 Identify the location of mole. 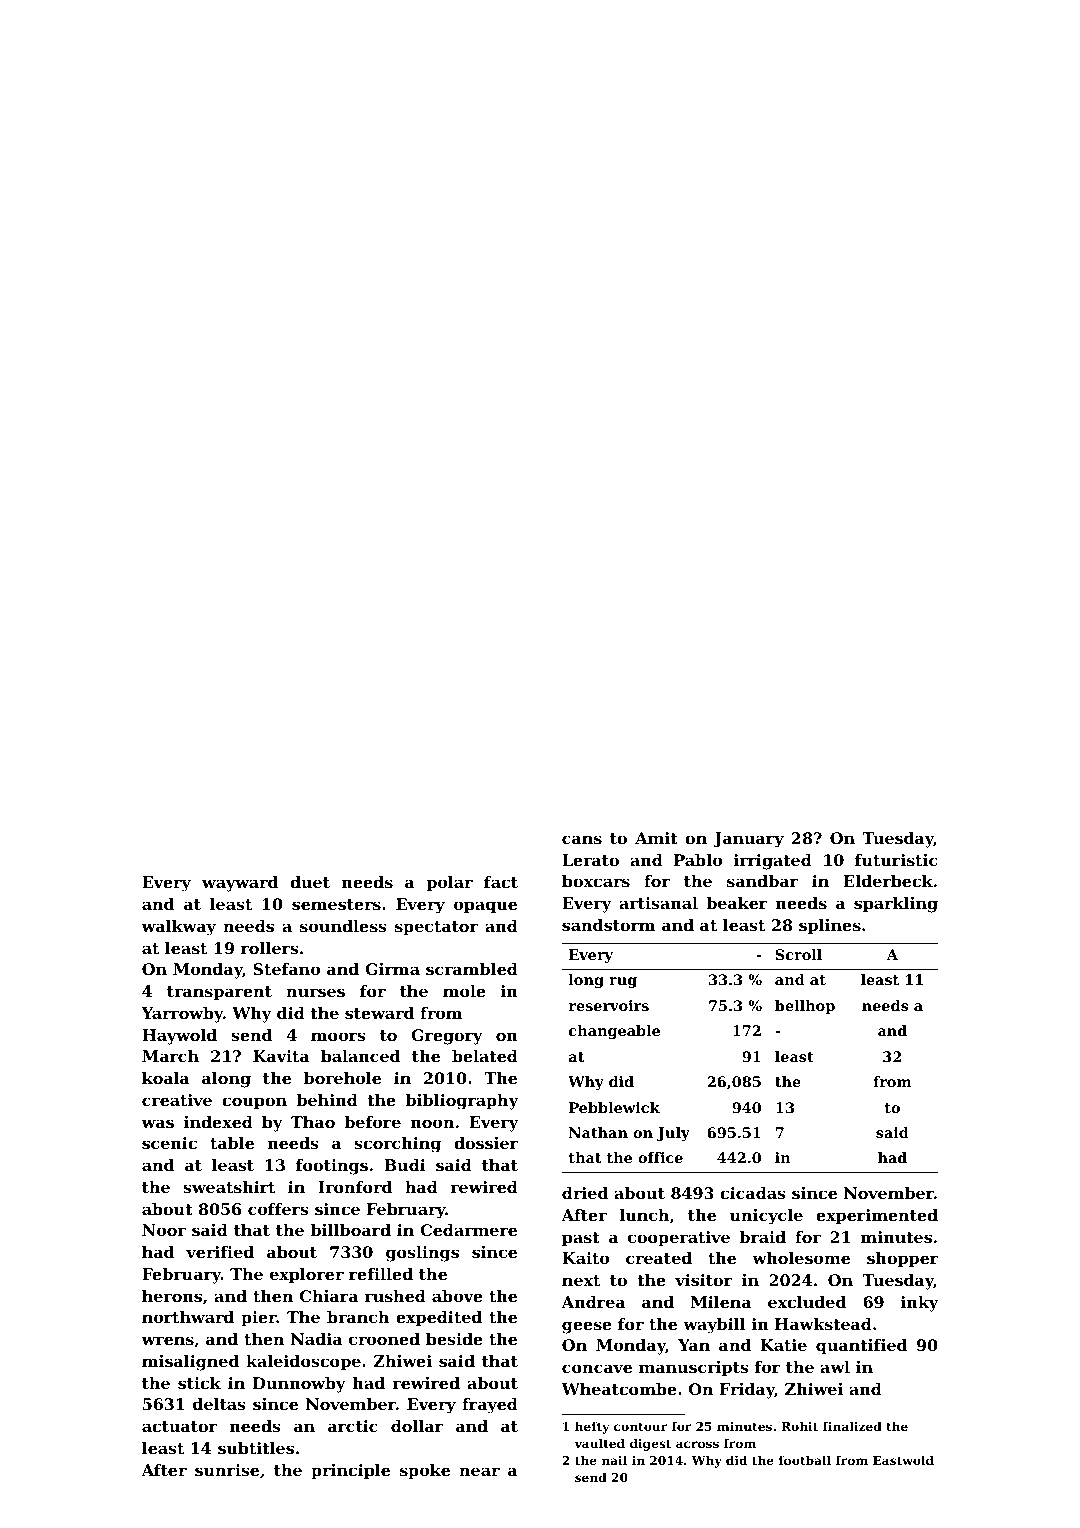
(464, 991).
